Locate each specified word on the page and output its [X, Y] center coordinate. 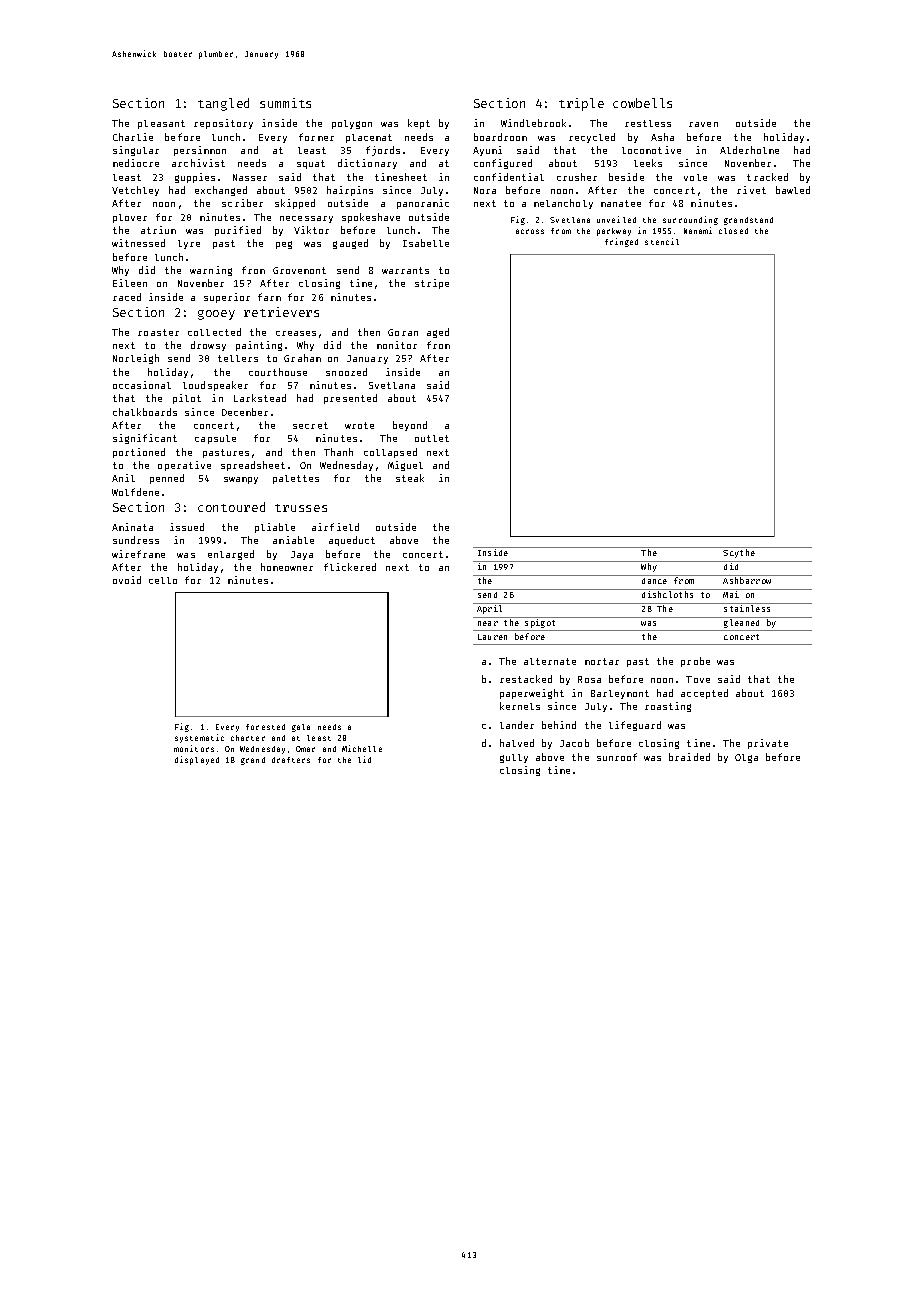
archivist [198, 163]
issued [187, 527]
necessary [306, 219]
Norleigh [136, 359]
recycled [592, 138]
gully [514, 758]
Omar [305, 749]
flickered [350, 567]
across [530, 231]
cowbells [642, 103]
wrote [359, 425]
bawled [793, 190]
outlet [432, 438]
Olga [746, 758]
